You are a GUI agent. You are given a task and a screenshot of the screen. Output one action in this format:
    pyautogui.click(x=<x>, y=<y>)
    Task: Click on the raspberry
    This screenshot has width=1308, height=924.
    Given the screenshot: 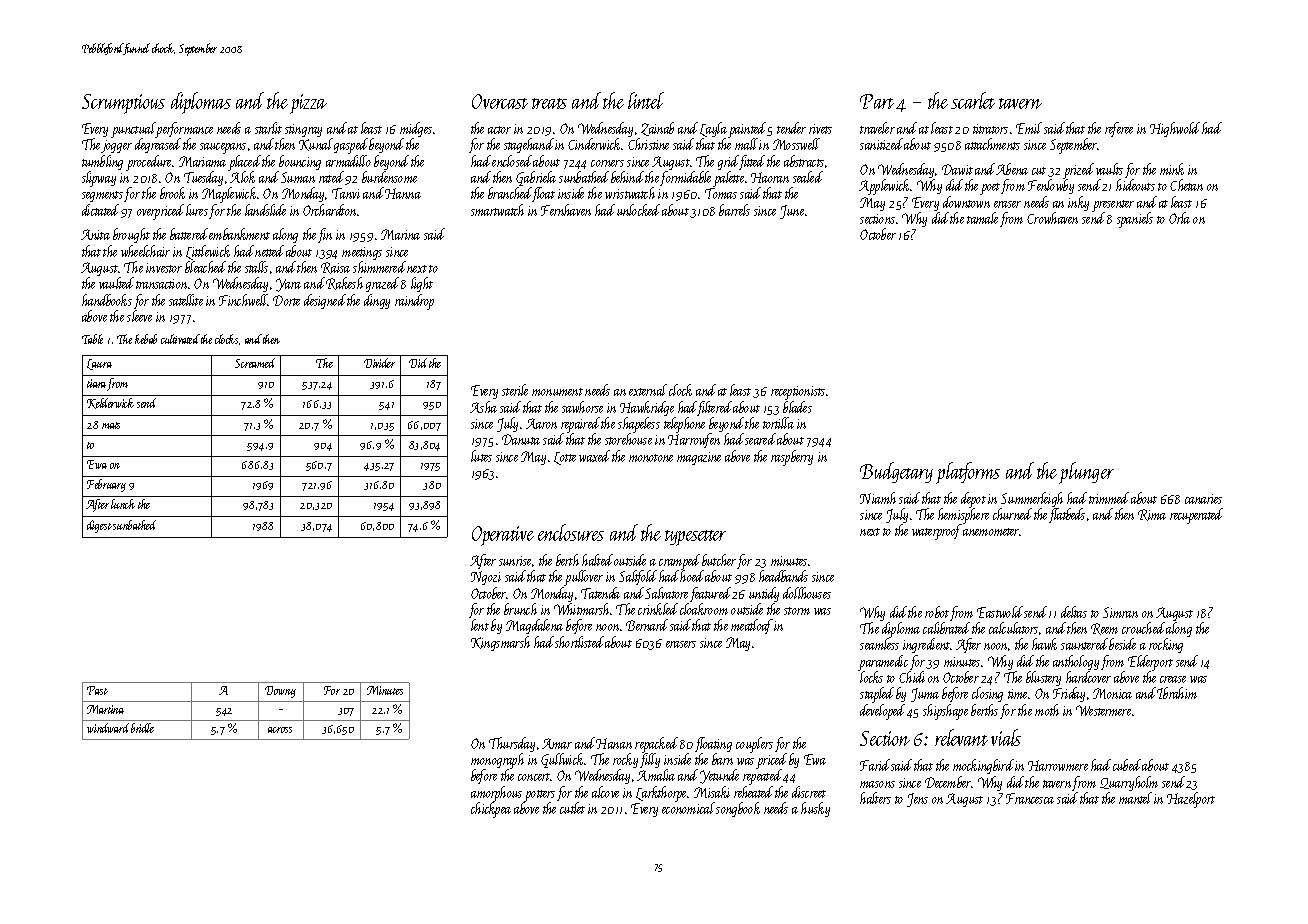 What is the action you would take?
    pyautogui.click(x=792, y=458)
